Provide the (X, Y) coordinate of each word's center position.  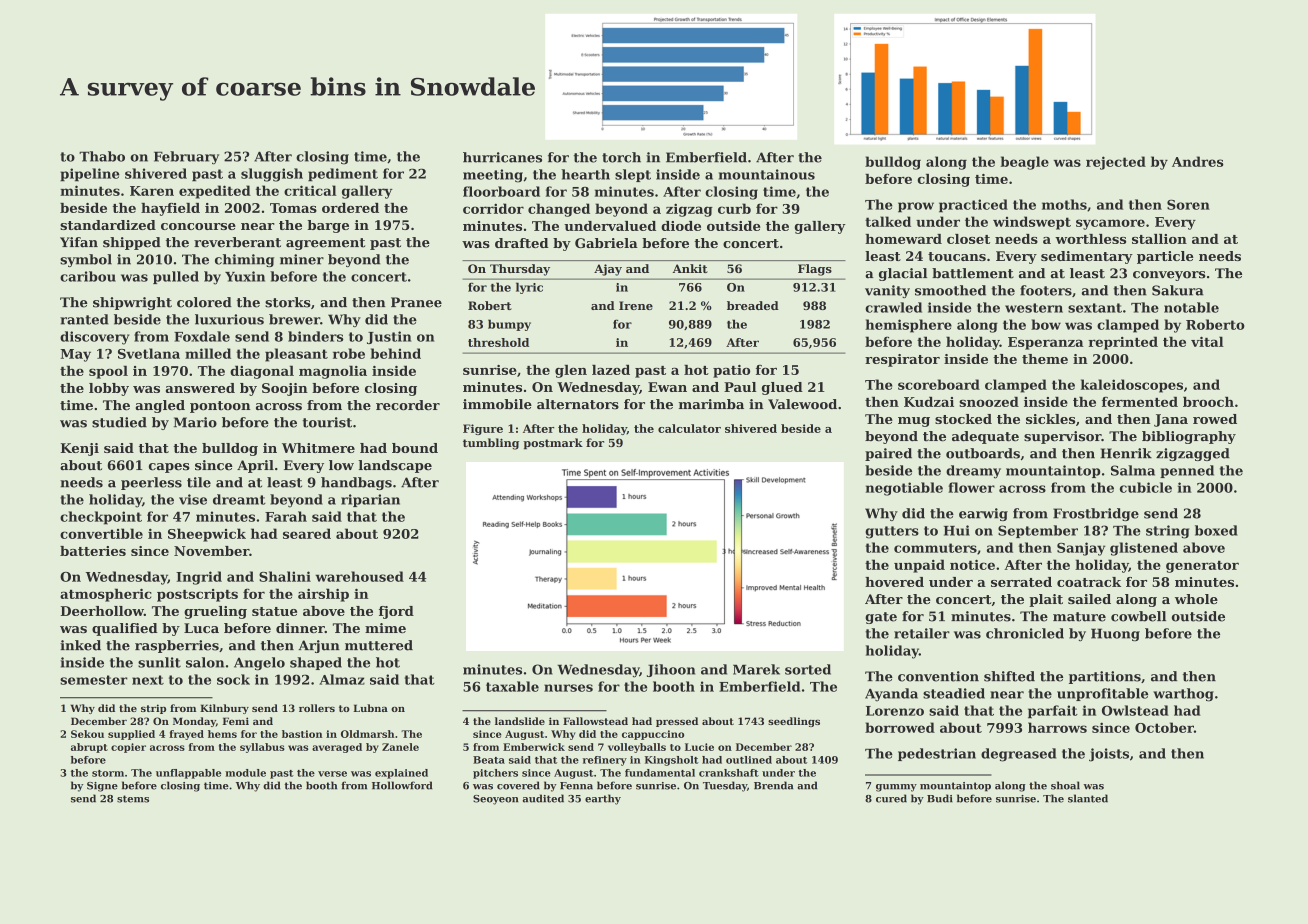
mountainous (767, 174)
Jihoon (671, 670)
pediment (343, 175)
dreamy (973, 472)
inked (80, 645)
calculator (689, 428)
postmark (553, 444)
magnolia (333, 372)
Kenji (80, 449)
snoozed (989, 402)
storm (108, 773)
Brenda (773, 785)
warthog (1183, 695)
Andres (1198, 161)
